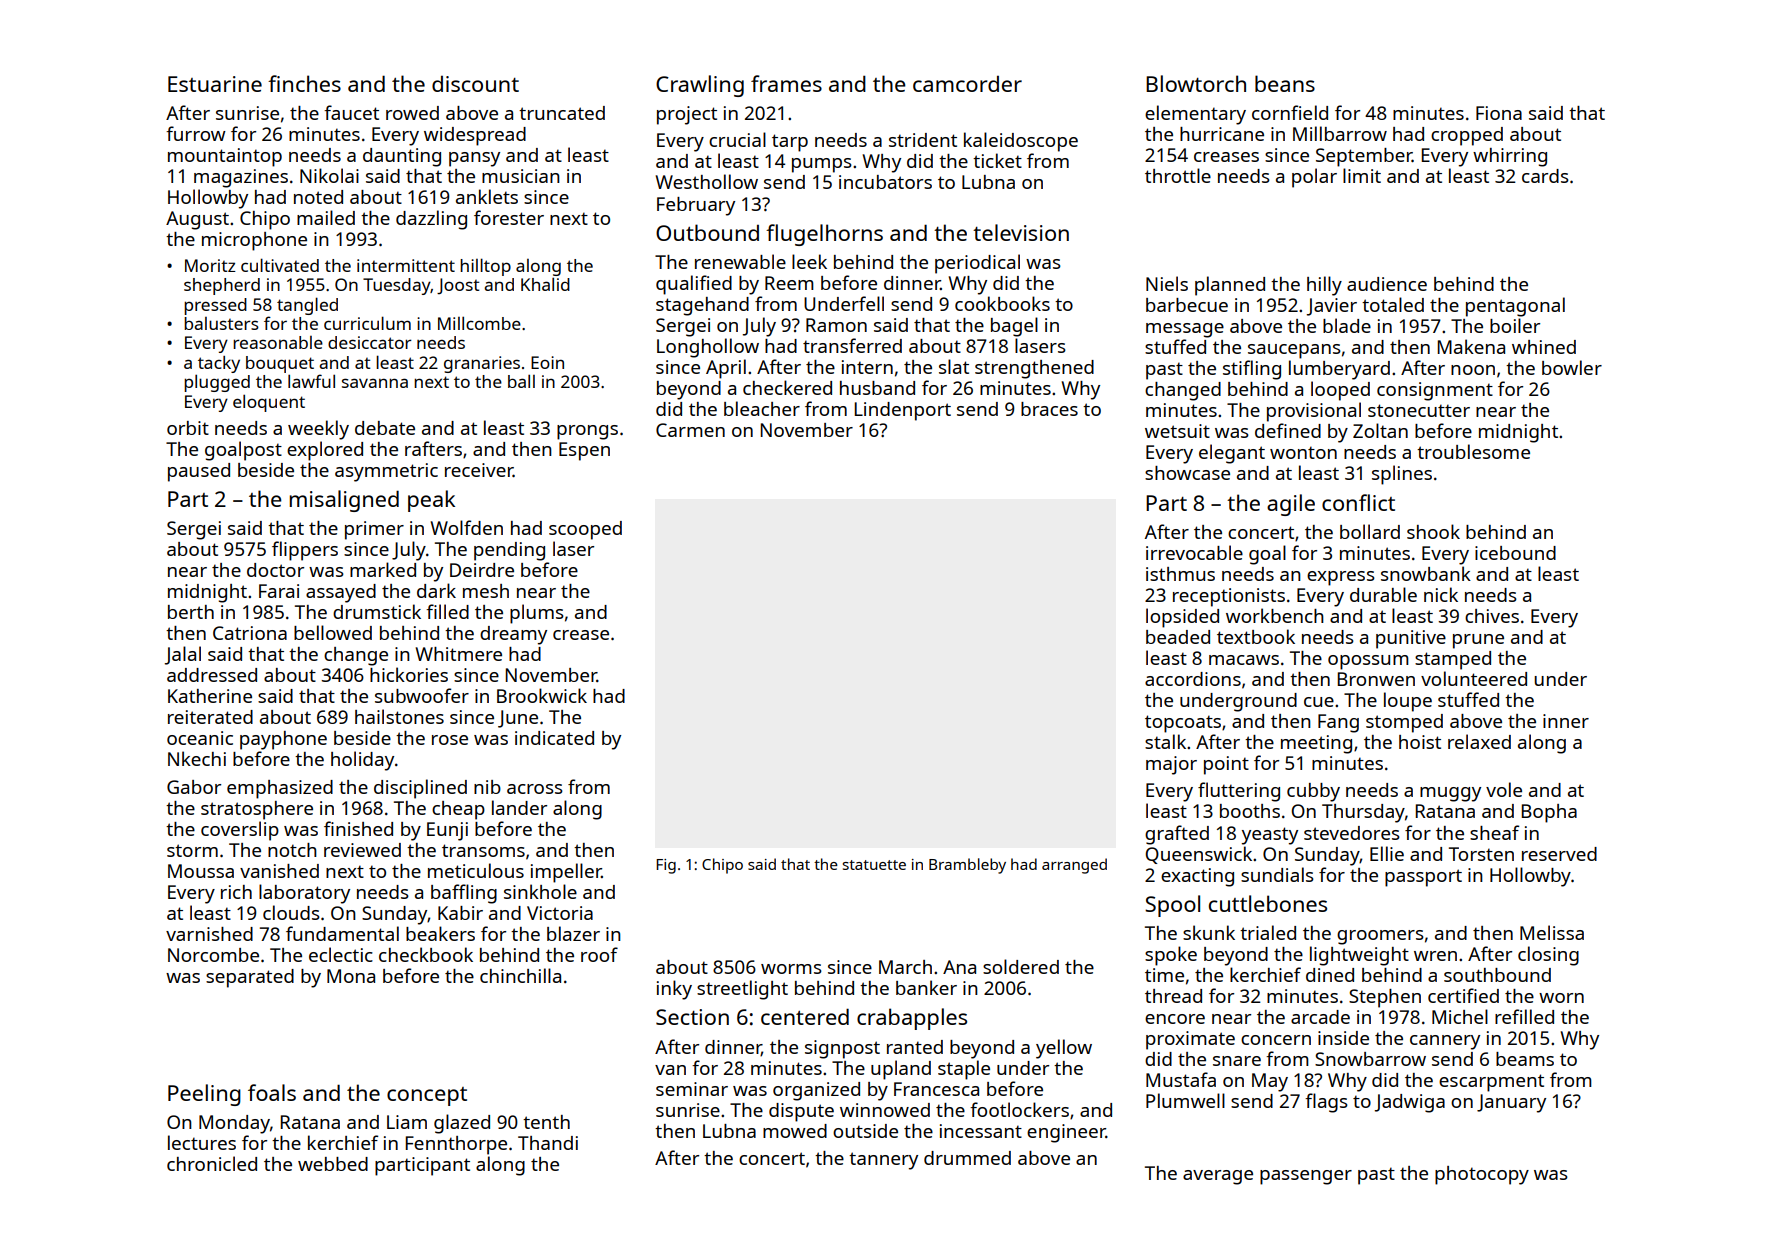 Image resolution: width=1772 pixels, height=1253 pixels. I want to click on reserved, so click(1559, 854).
